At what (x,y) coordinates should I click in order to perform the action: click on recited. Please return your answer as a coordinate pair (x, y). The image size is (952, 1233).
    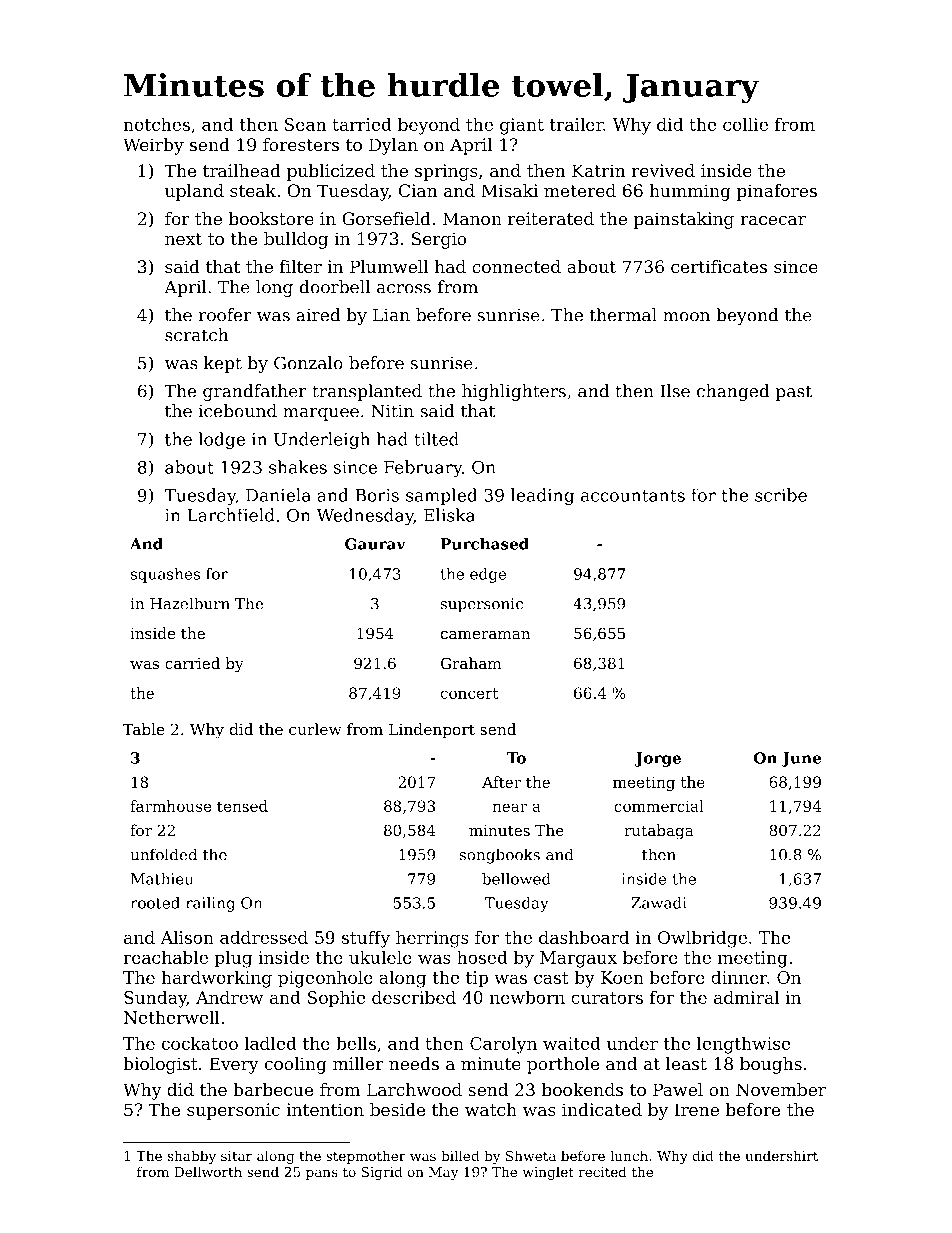
    Looking at the image, I should click on (602, 1171).
